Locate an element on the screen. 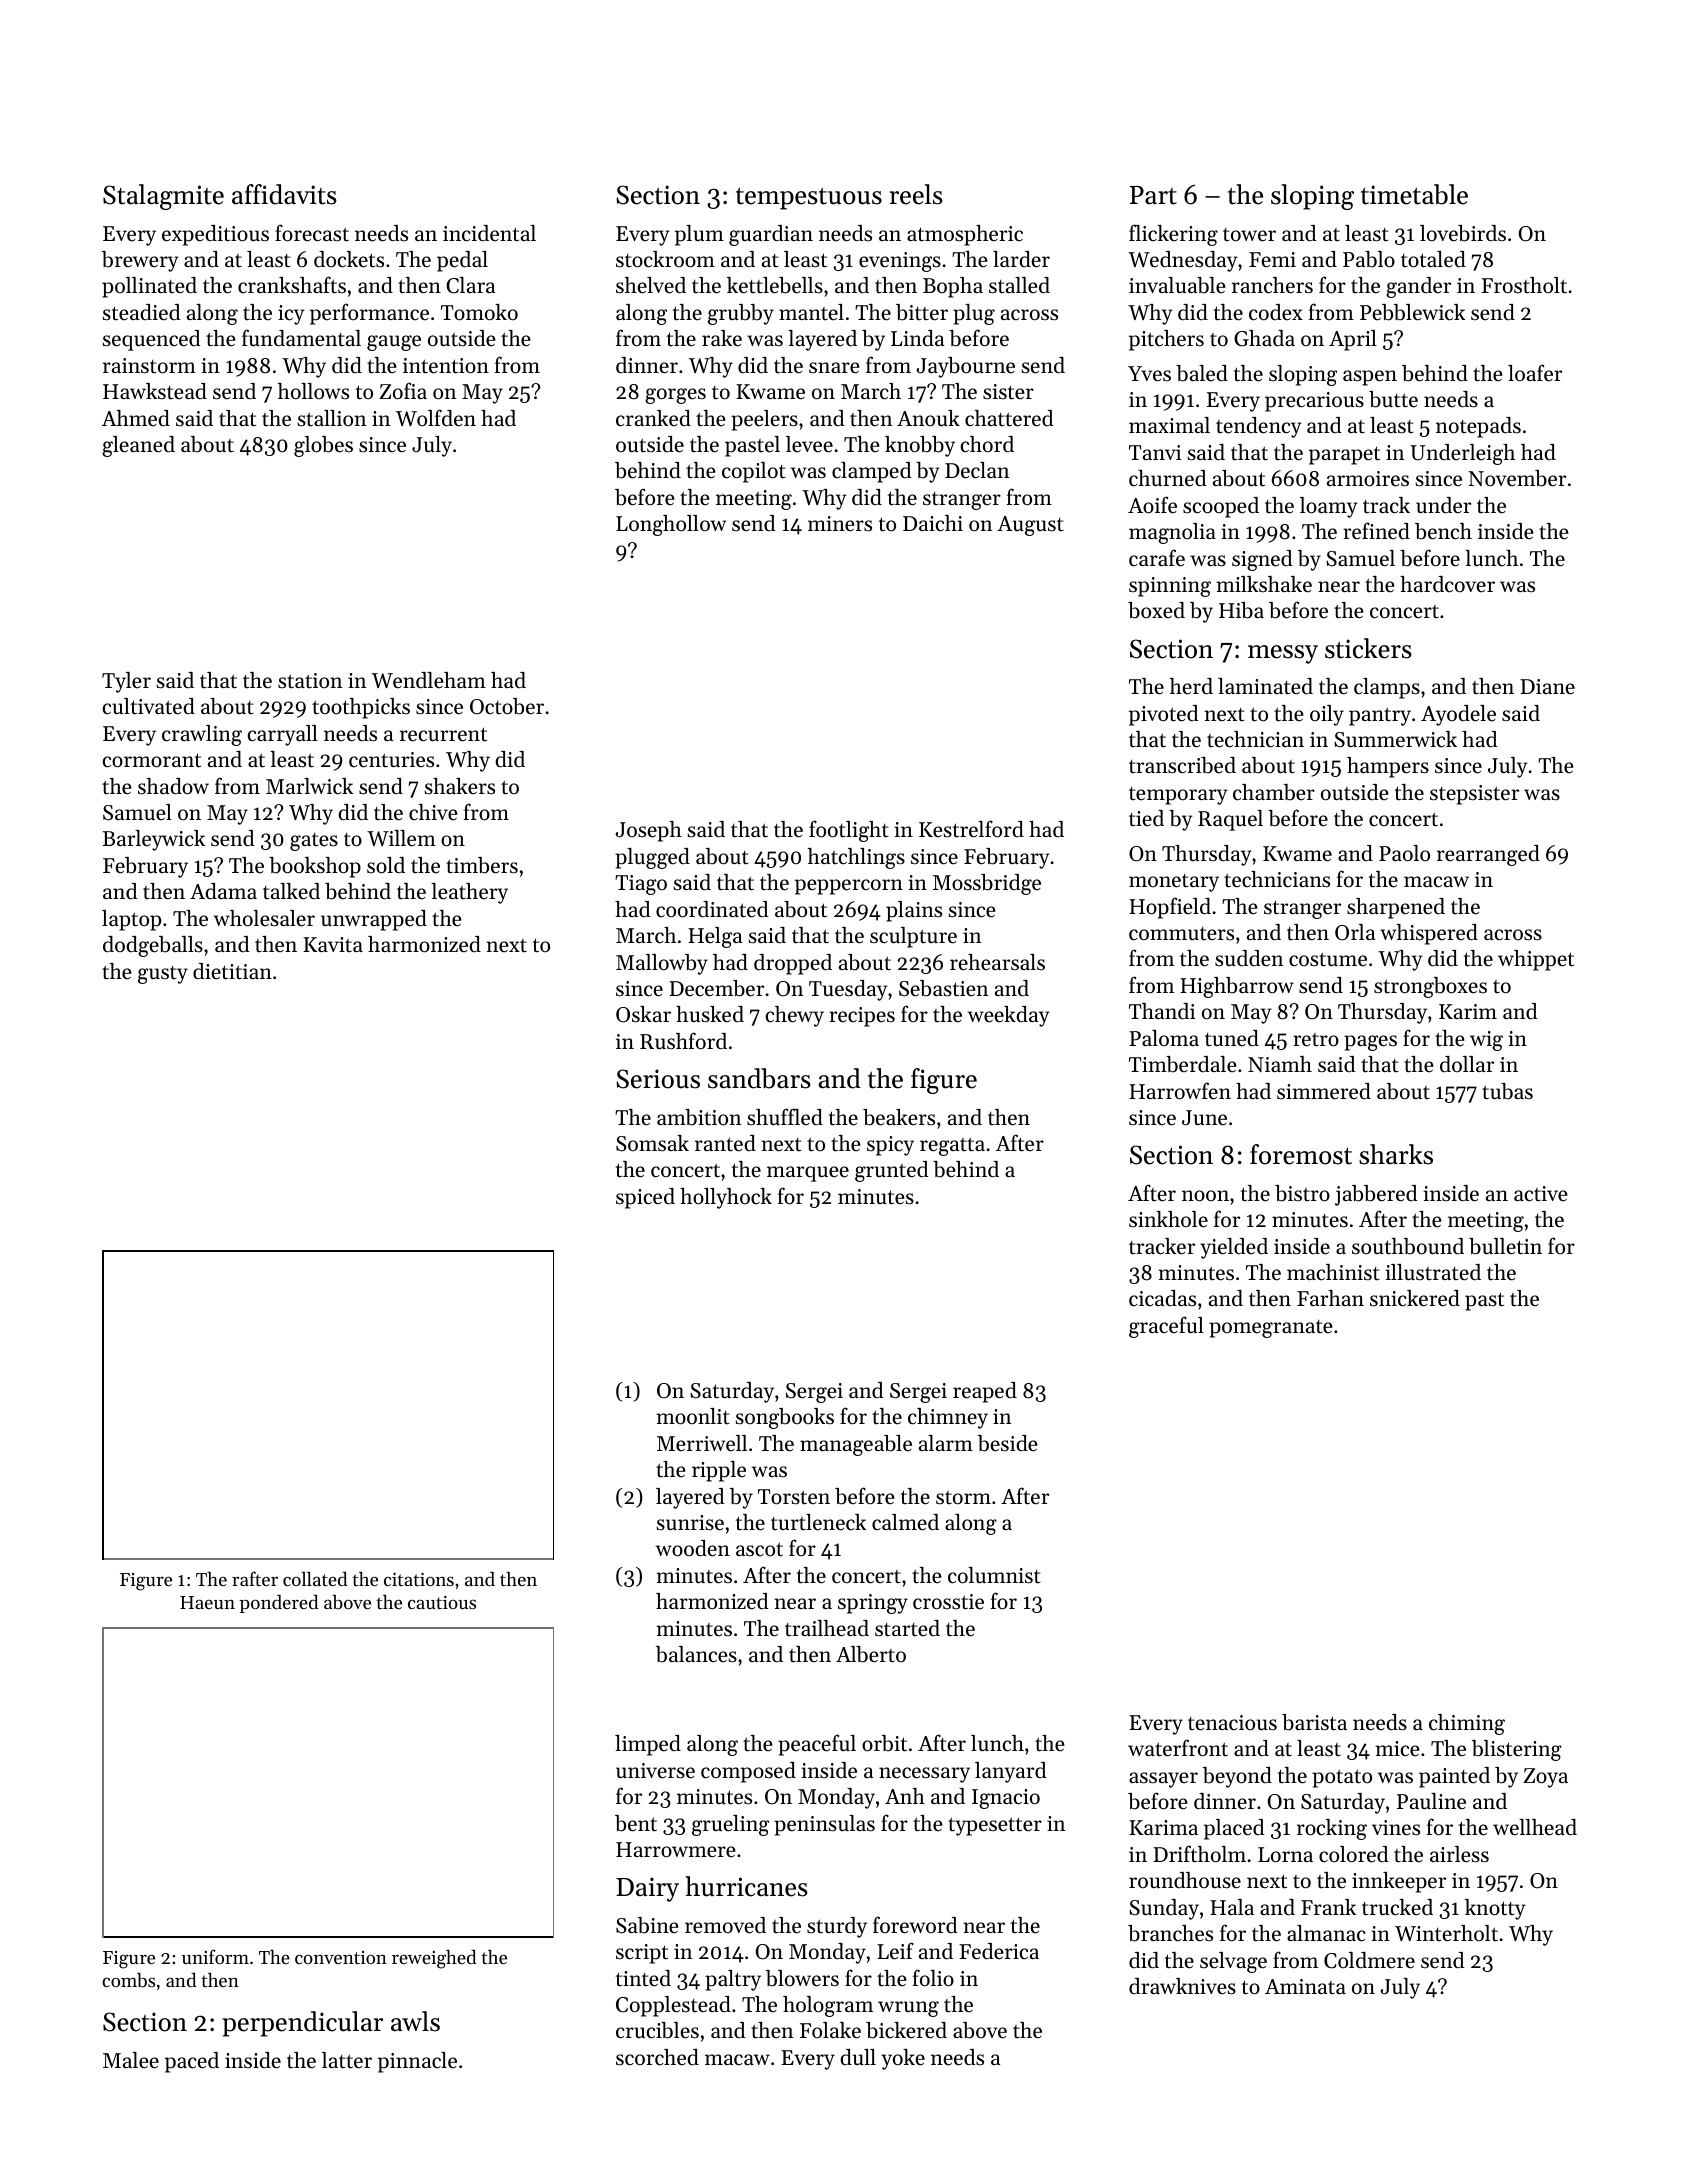  chiming is located at coordinates (1467, 1724).
